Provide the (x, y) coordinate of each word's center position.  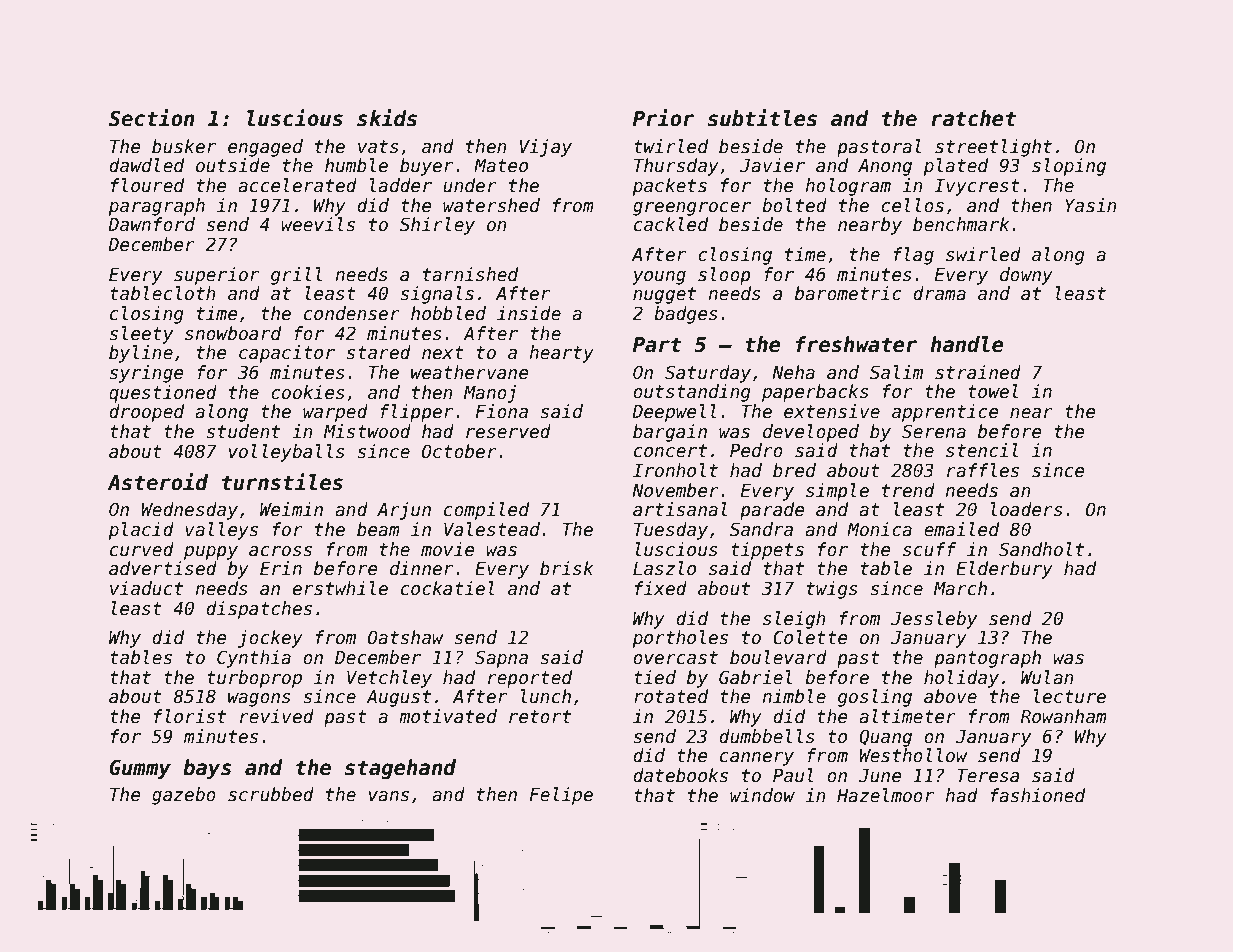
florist (190, 716)
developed (811, 433)
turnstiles (282, 482)
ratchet (973, 118)
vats (378, 147)
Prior (664, 118)
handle (967, 344)
